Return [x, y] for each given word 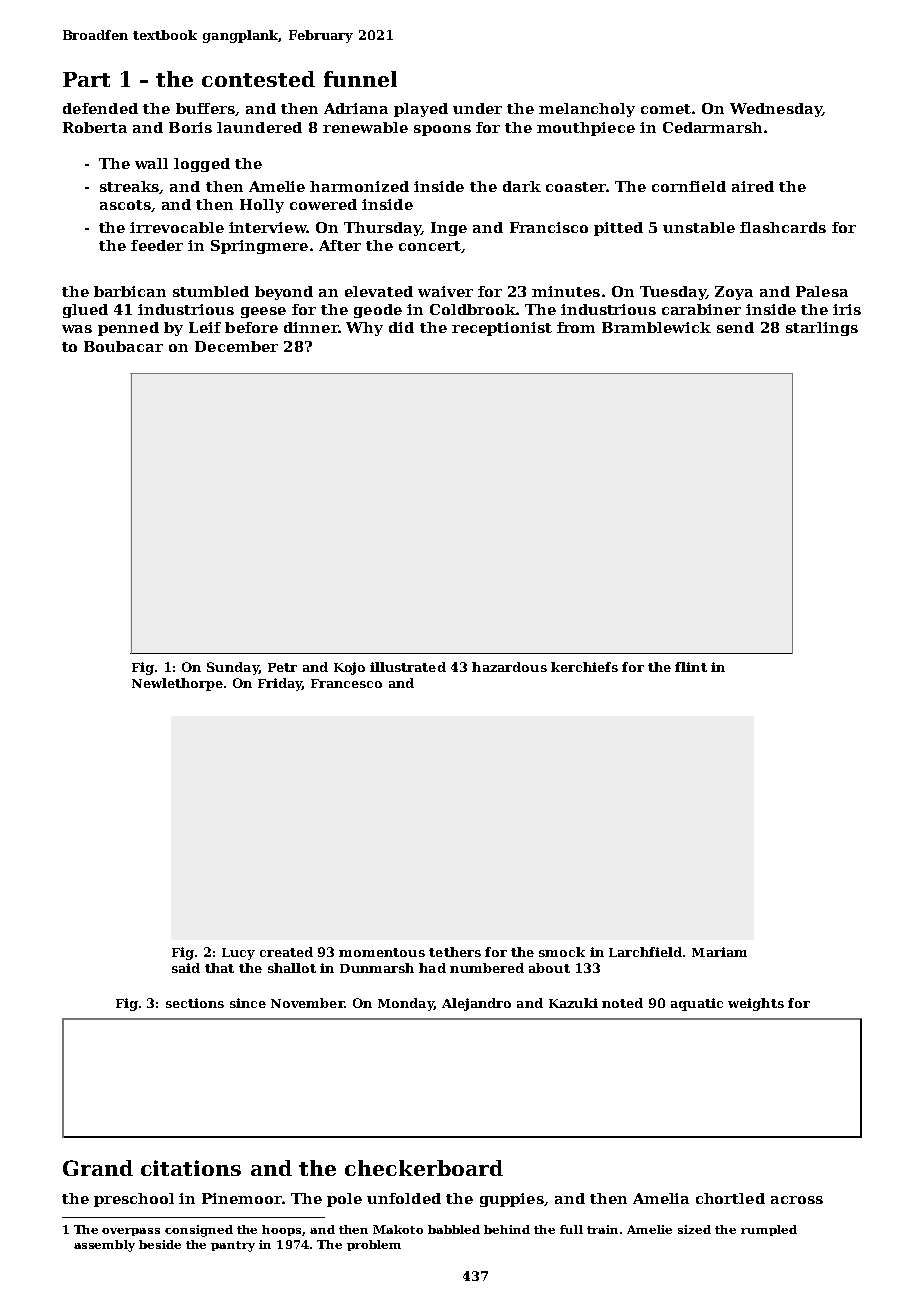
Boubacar [123, 346]
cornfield [689, 186]
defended [100, 108]
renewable [365, 127]
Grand [98, 1168]
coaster [576, 187]
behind [507, 1229]
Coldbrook [473, 309]
